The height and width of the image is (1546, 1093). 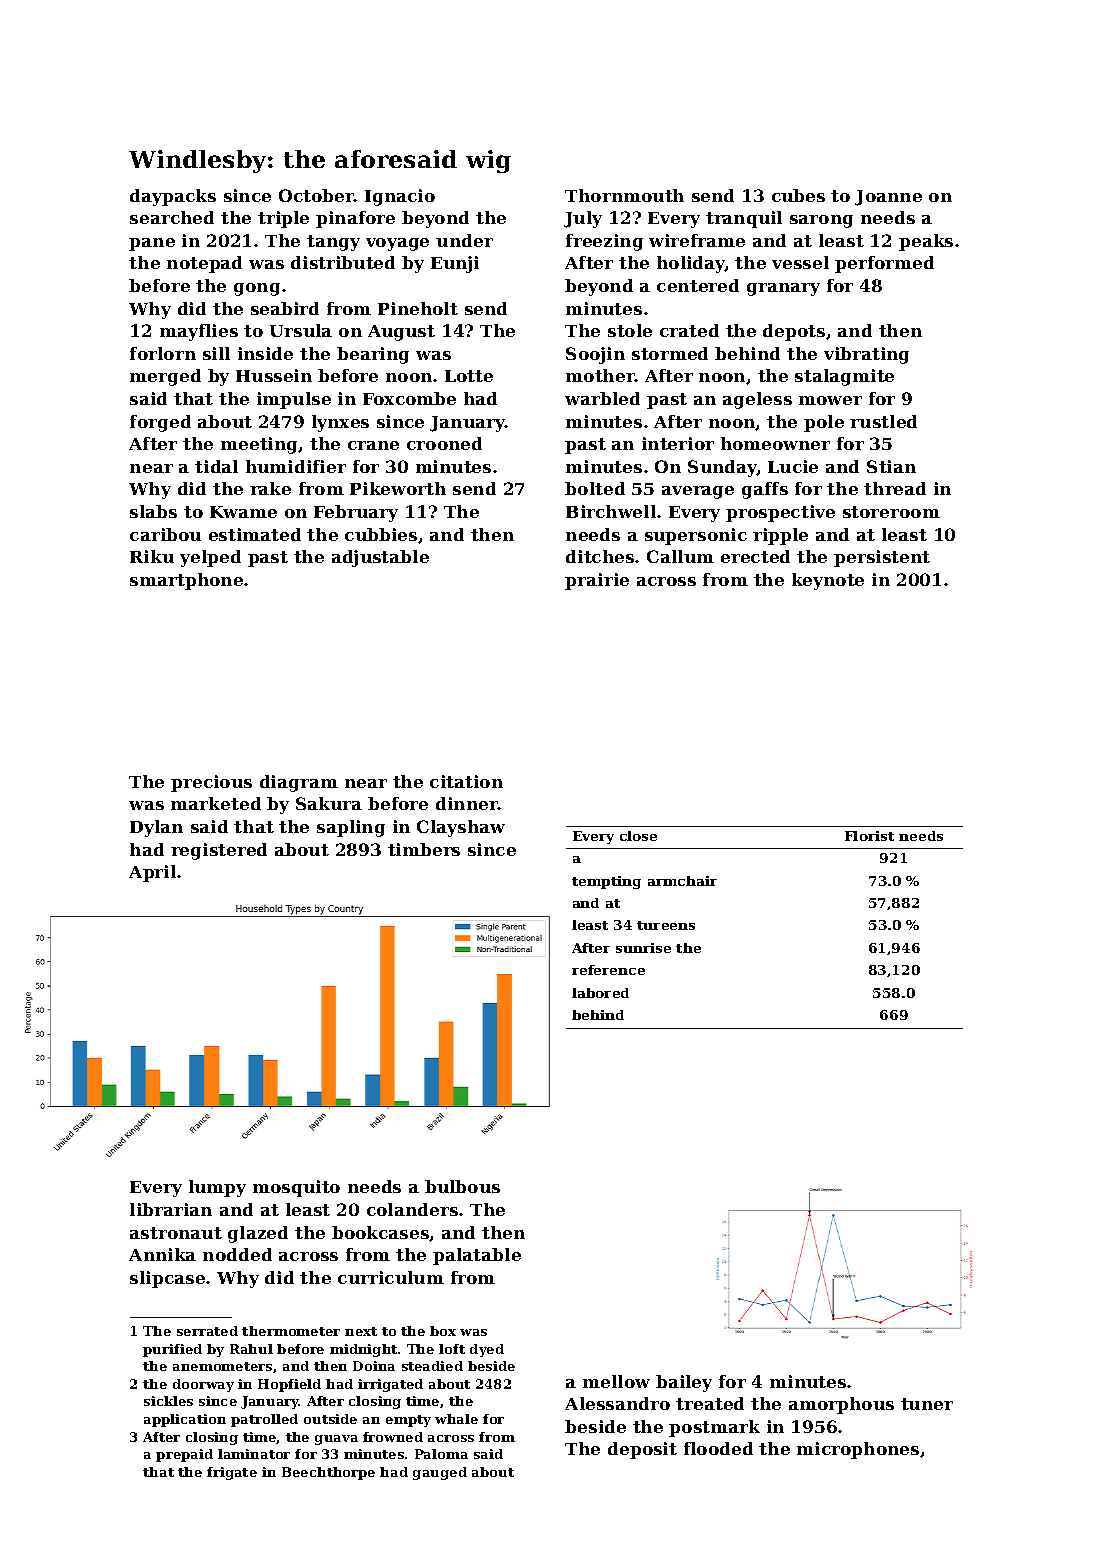 I want to click on keynote, so click(x=828, y=581).
